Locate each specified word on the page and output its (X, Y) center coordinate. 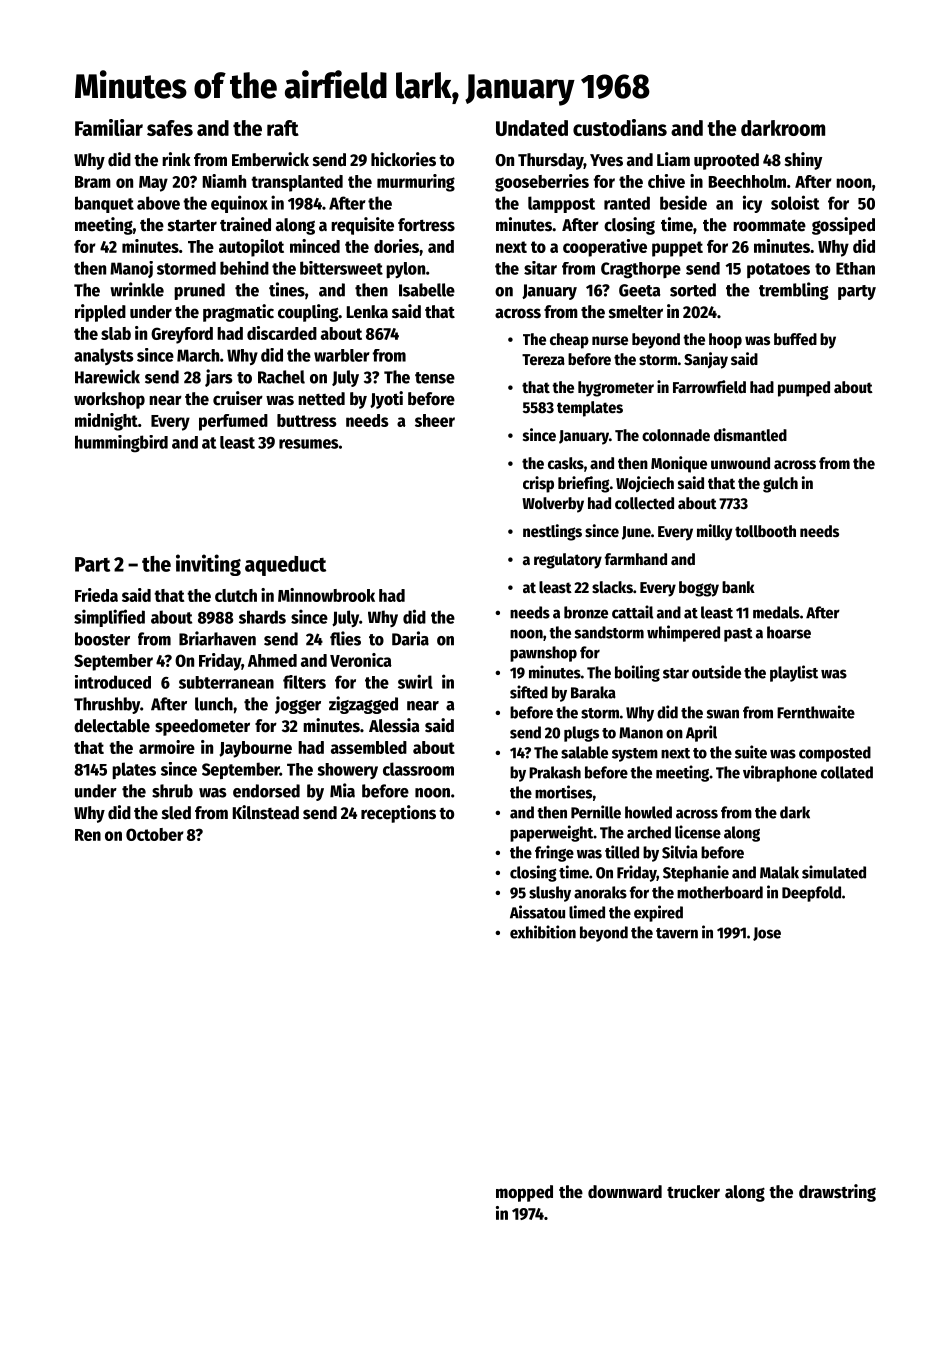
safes (170, 128)
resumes (309, 444)
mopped (524, 1193)
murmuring (416, 183)
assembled (369, 747)
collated (847, 772)
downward (625, 1192)
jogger (298, 705)
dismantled (750, 435)
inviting (208, 565)
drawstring (837, 1193)
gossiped (843, 226)
